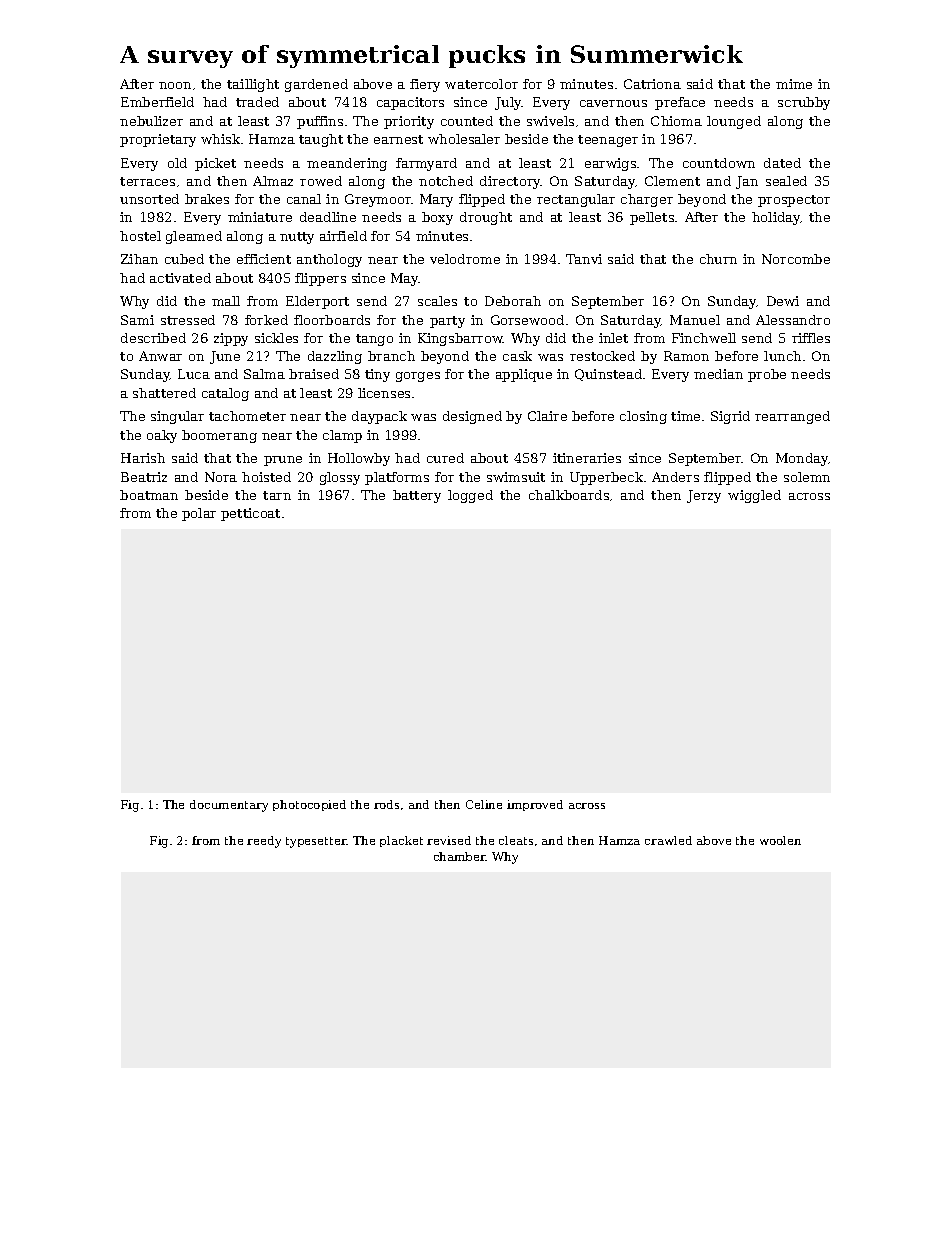 Image resolution: width=952 pixels, height=1233 pixels. I want to click on Celine, so click(484, 804).
